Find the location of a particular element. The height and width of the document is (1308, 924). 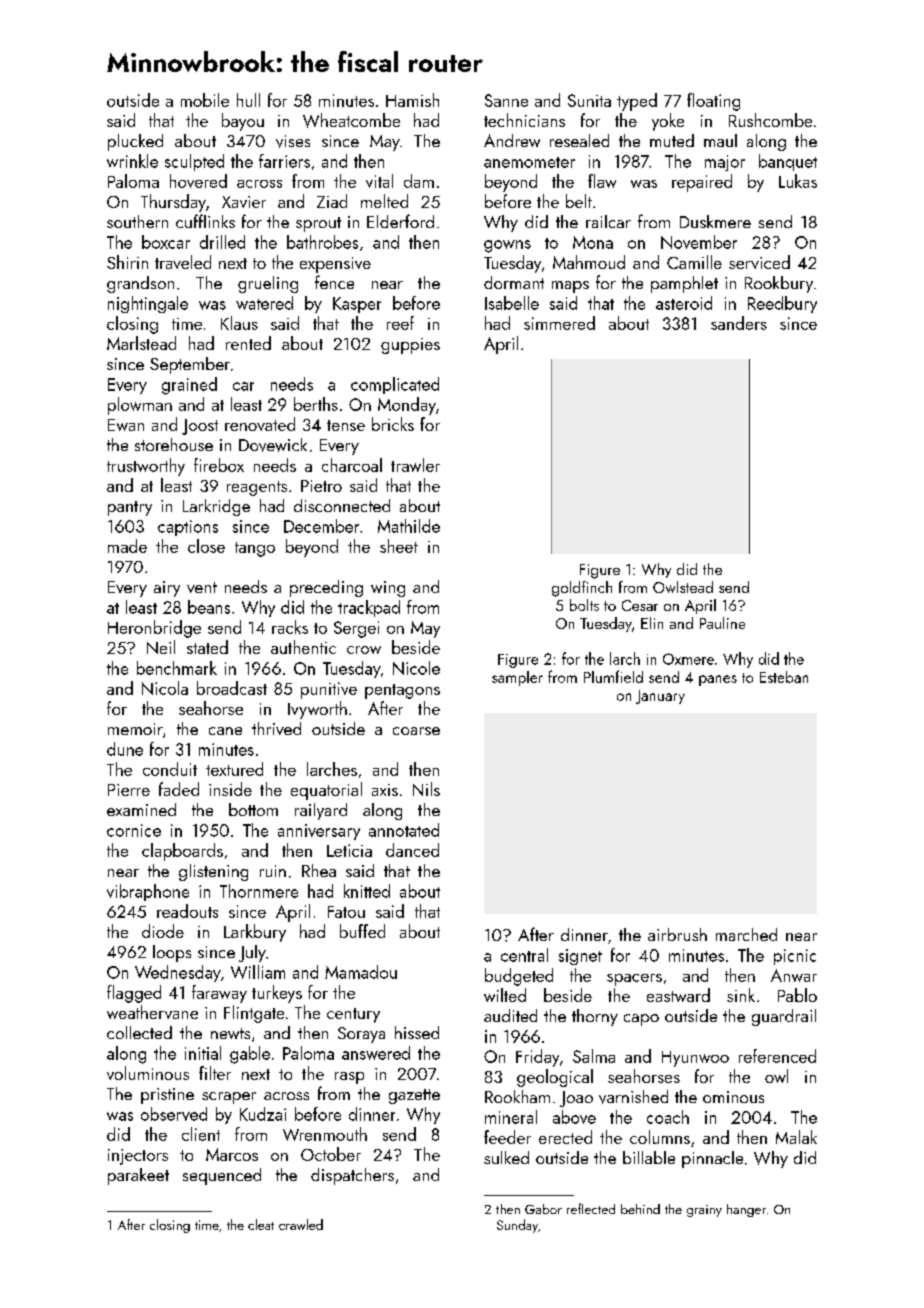

Plumfield is located at coordinates (613, 676).
